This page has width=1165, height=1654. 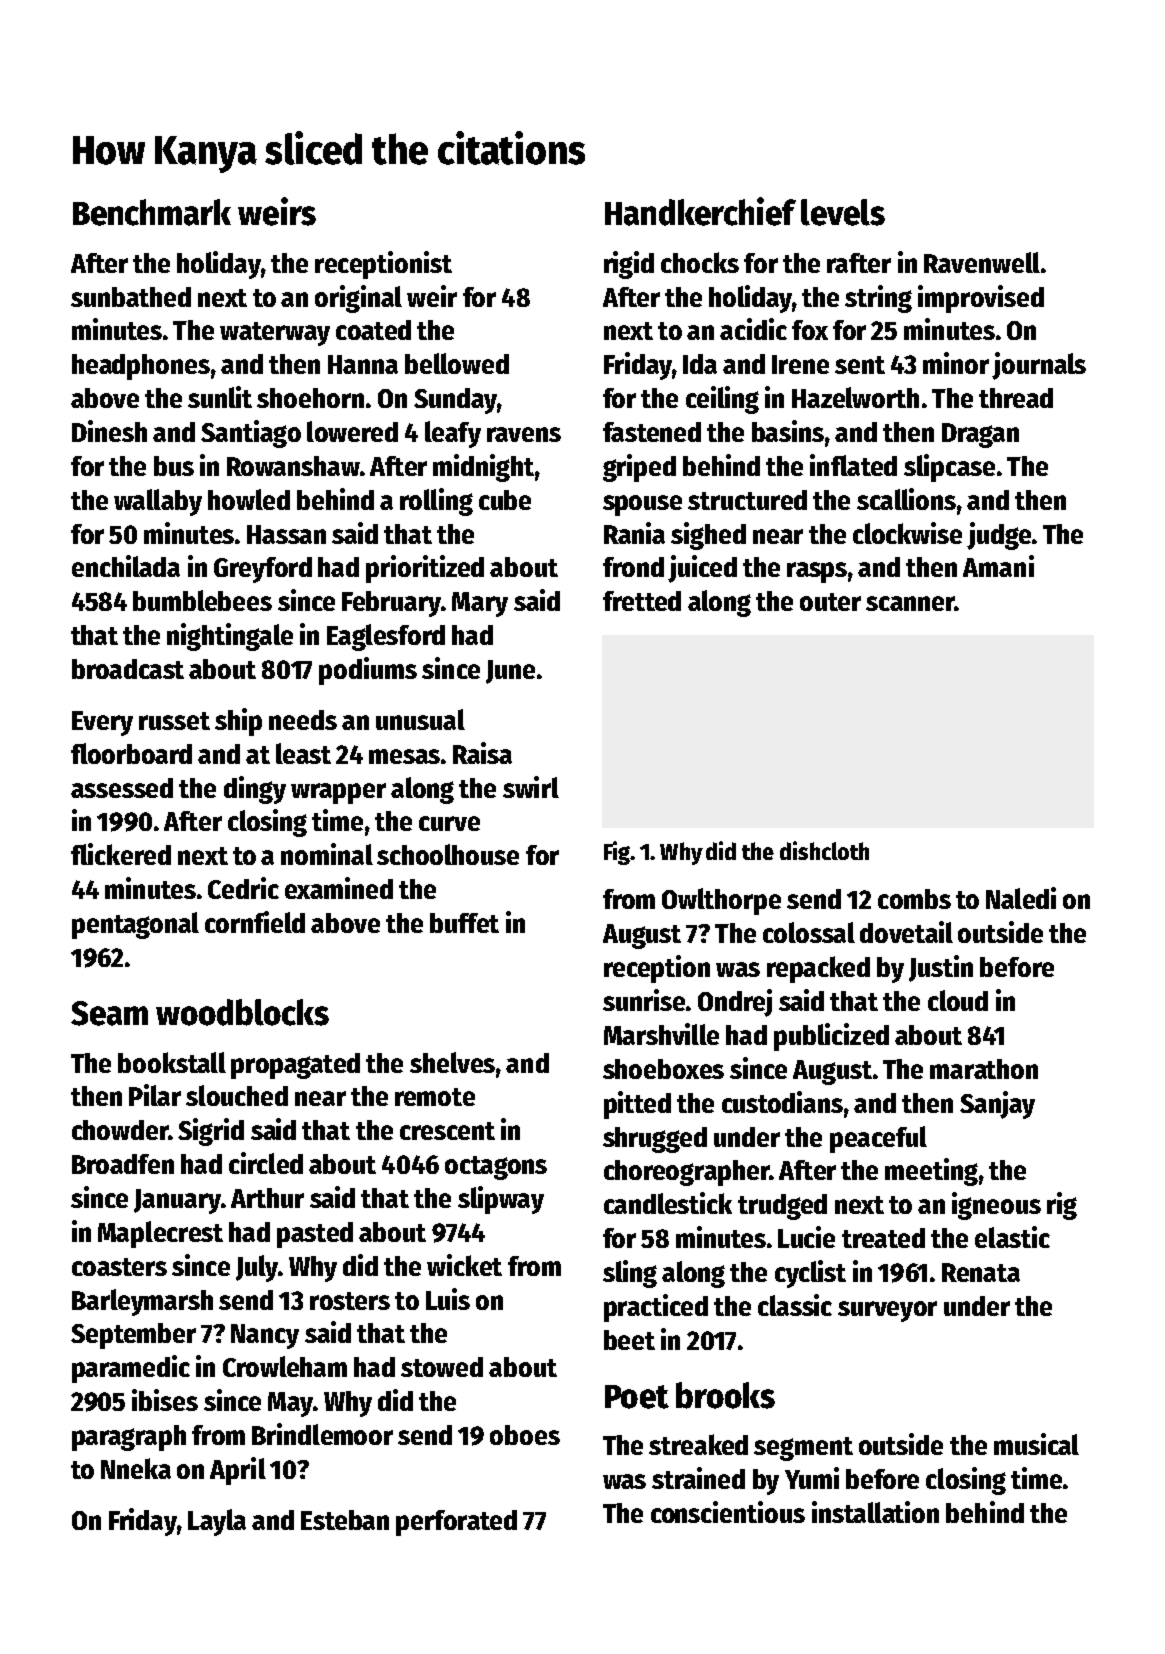 I want to click on Benchmark, so click(x=152, y=212).
